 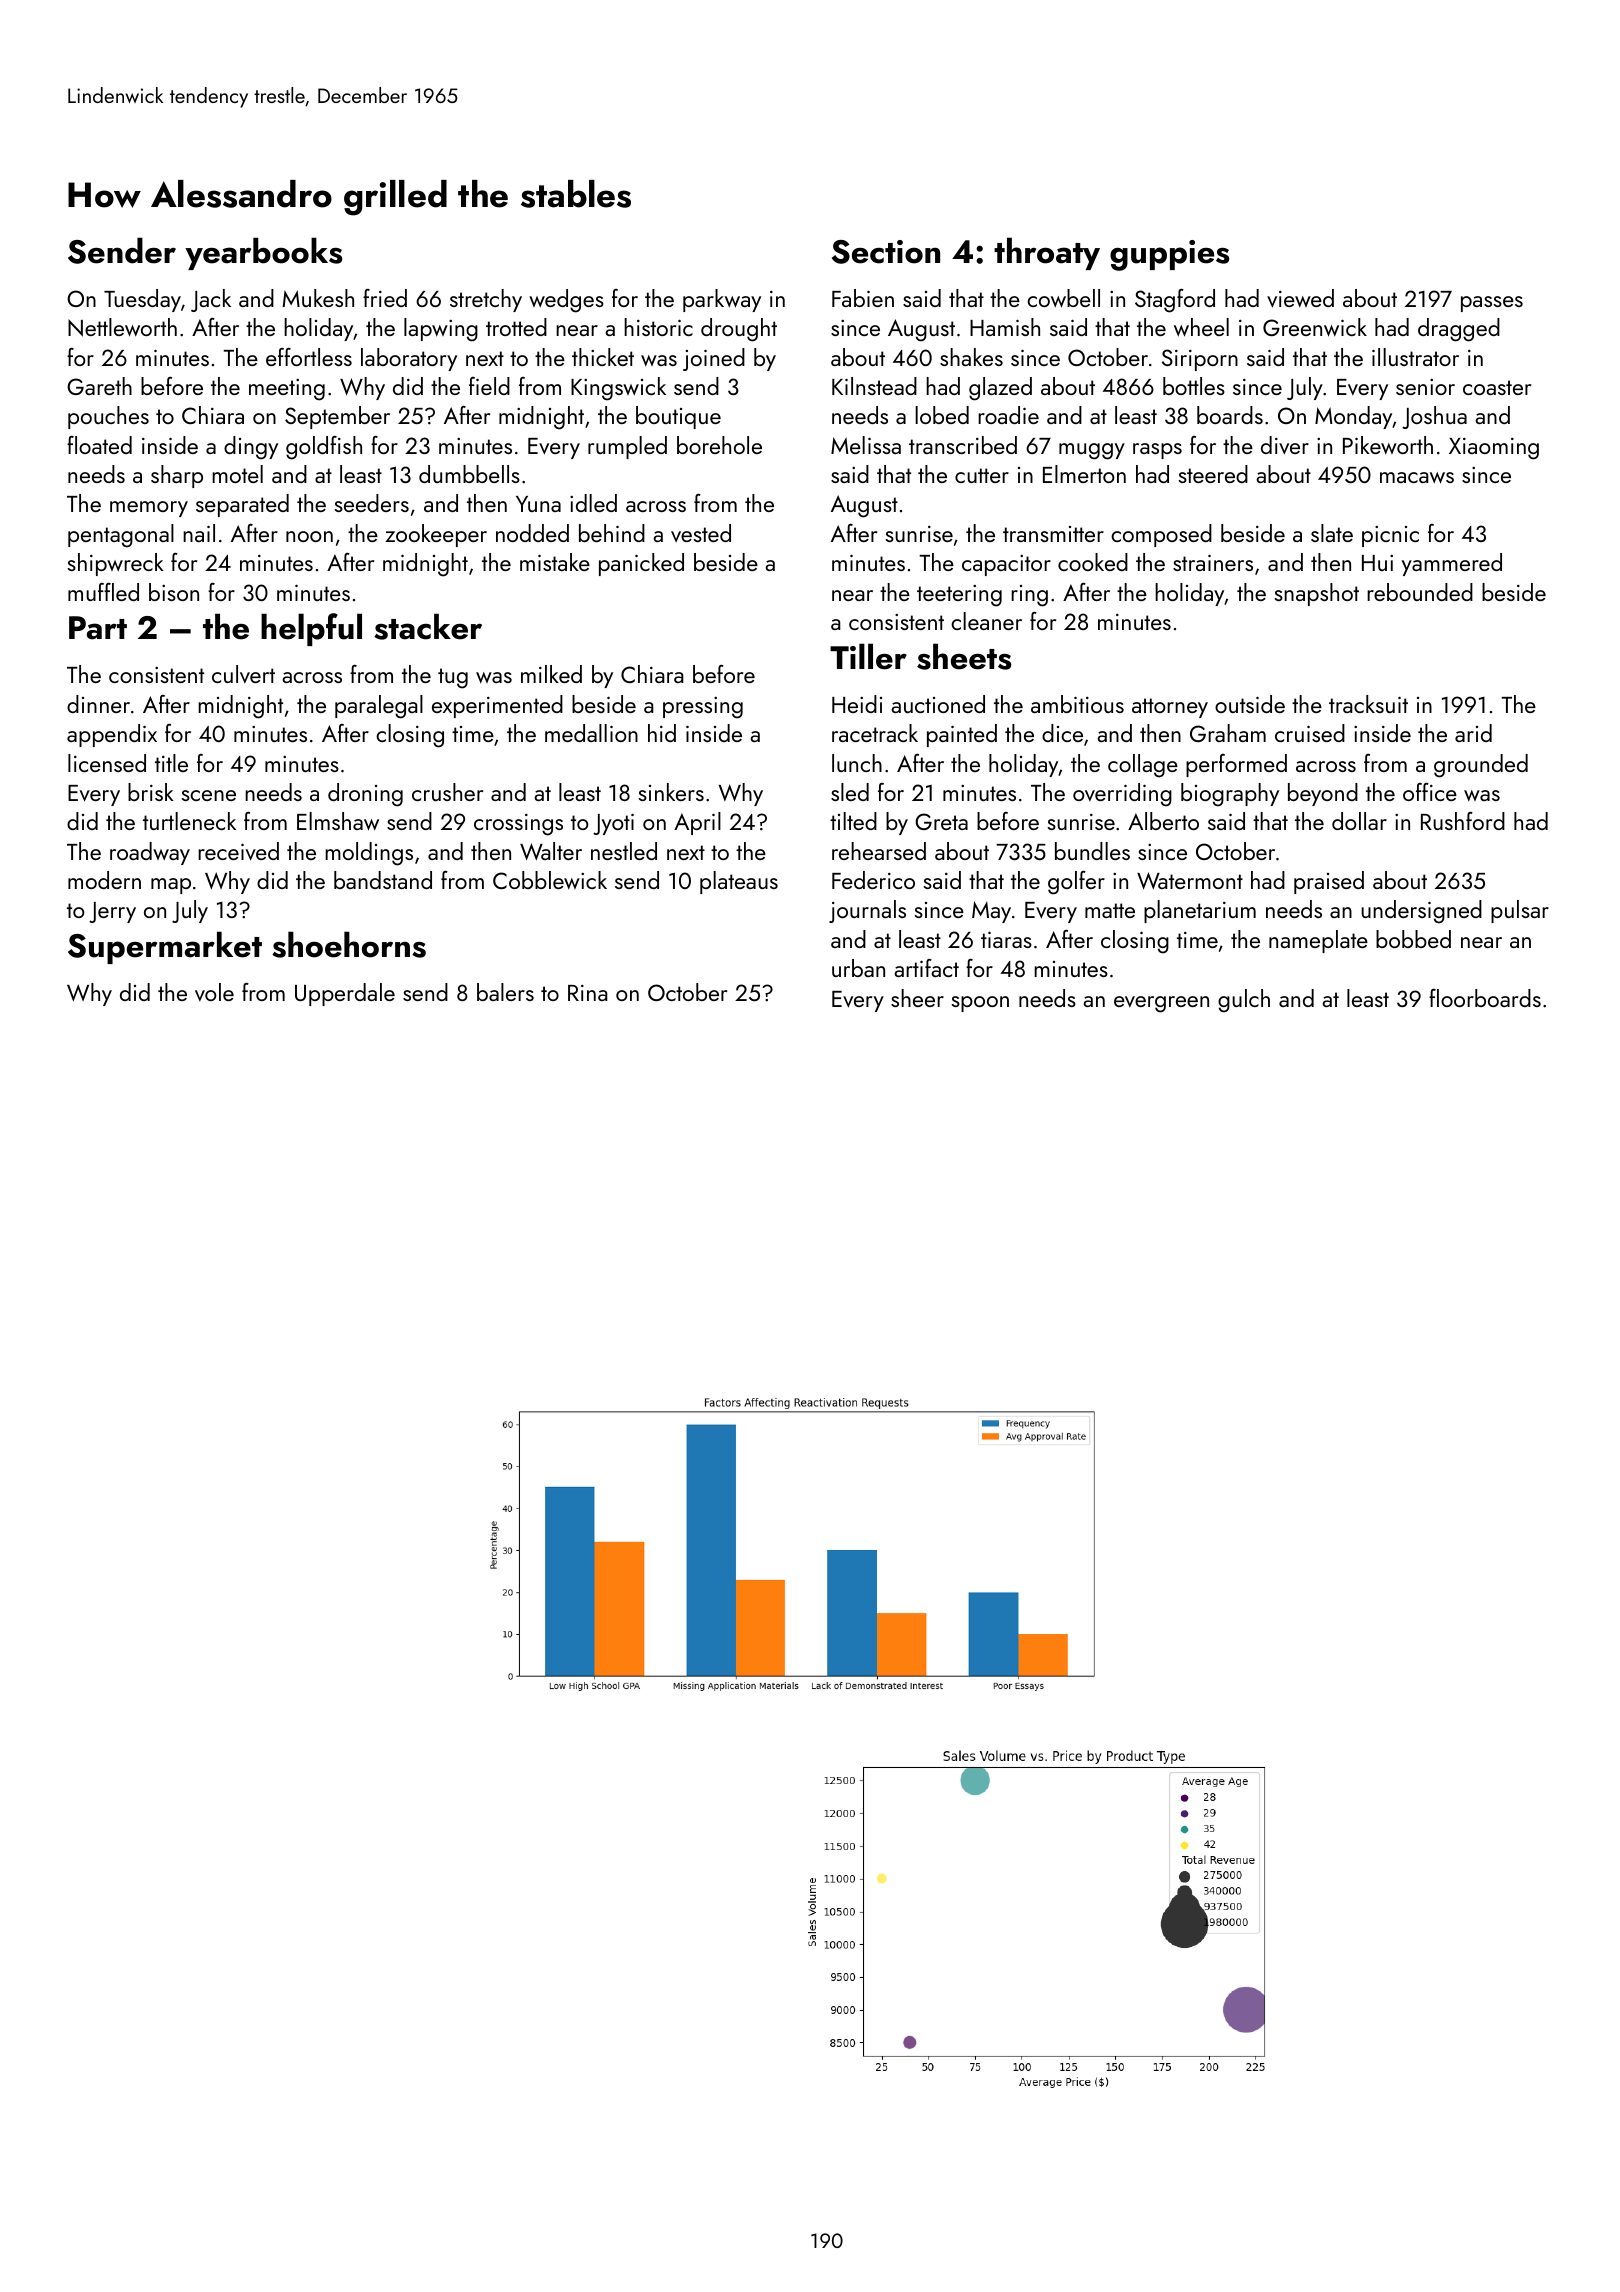 What do you see at coordinates (1157, 451) in the document?
I see `rasps` at bounding box center [1157, 451].
